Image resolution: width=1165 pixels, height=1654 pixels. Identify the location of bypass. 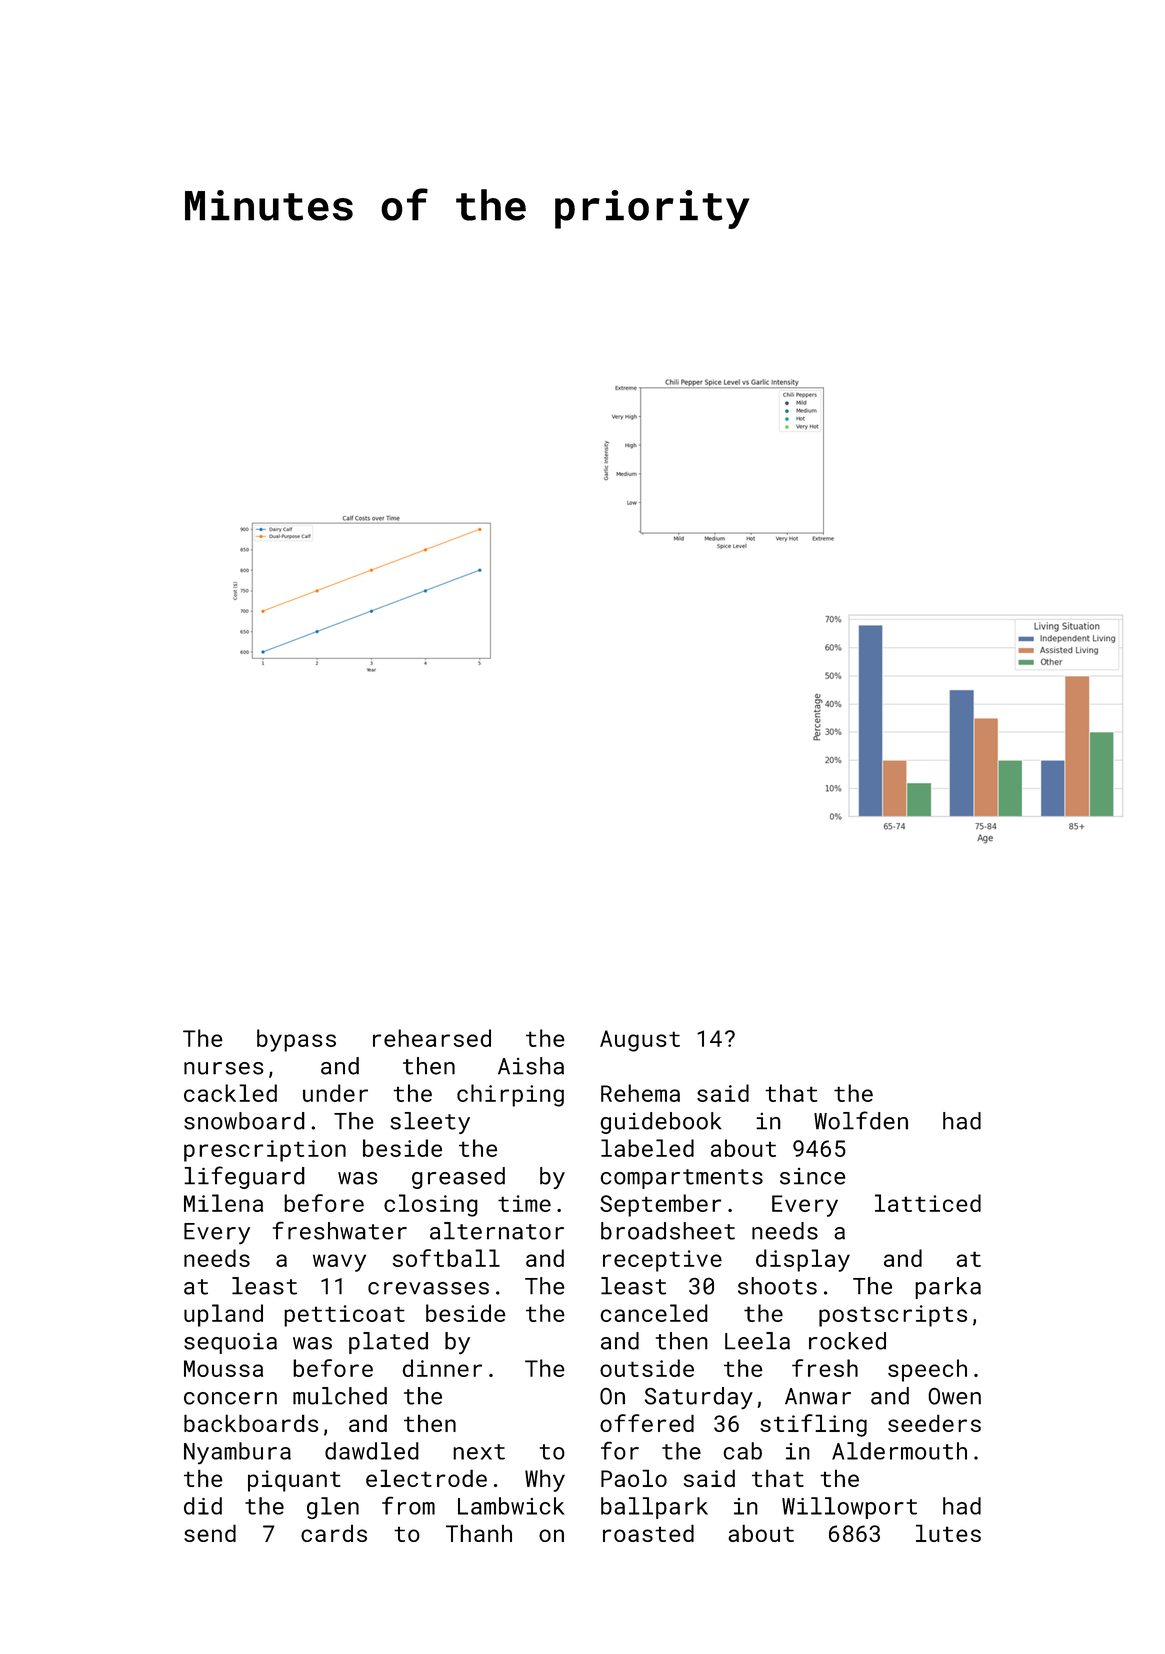
(296, 1040).
